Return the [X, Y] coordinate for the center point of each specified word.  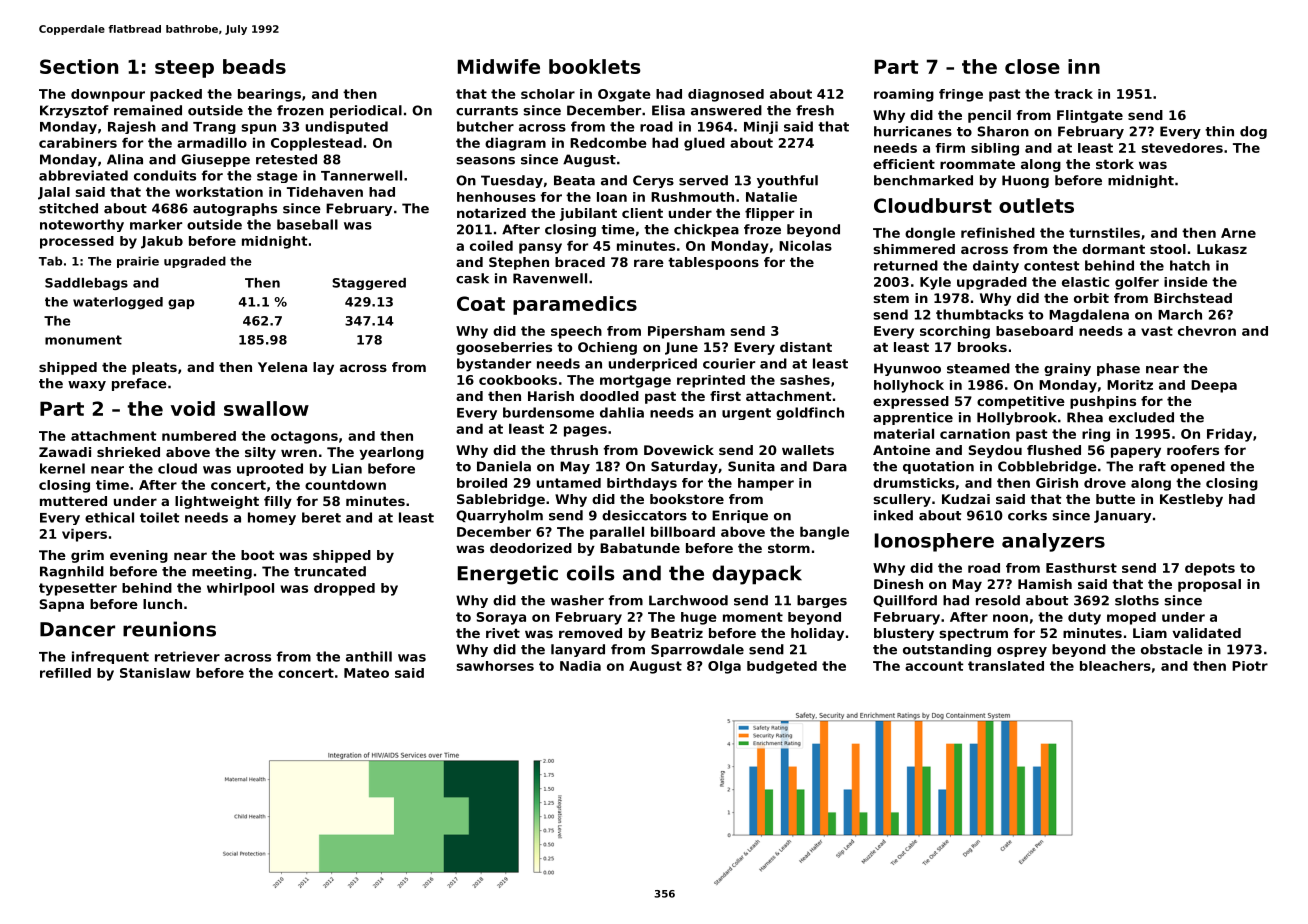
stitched [68, 208]
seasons [486, 161]
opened [1198, 467]
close [1032, 66]
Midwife [499, 66]
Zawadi [65, 452]
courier [729, 363]
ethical [109, 517]
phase [1118, 369]
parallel [617, 533]
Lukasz [1222, 249]
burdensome [548, 412]
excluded [1141, 417]
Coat [481, 303]
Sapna [62, 605]
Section [79, 66]
